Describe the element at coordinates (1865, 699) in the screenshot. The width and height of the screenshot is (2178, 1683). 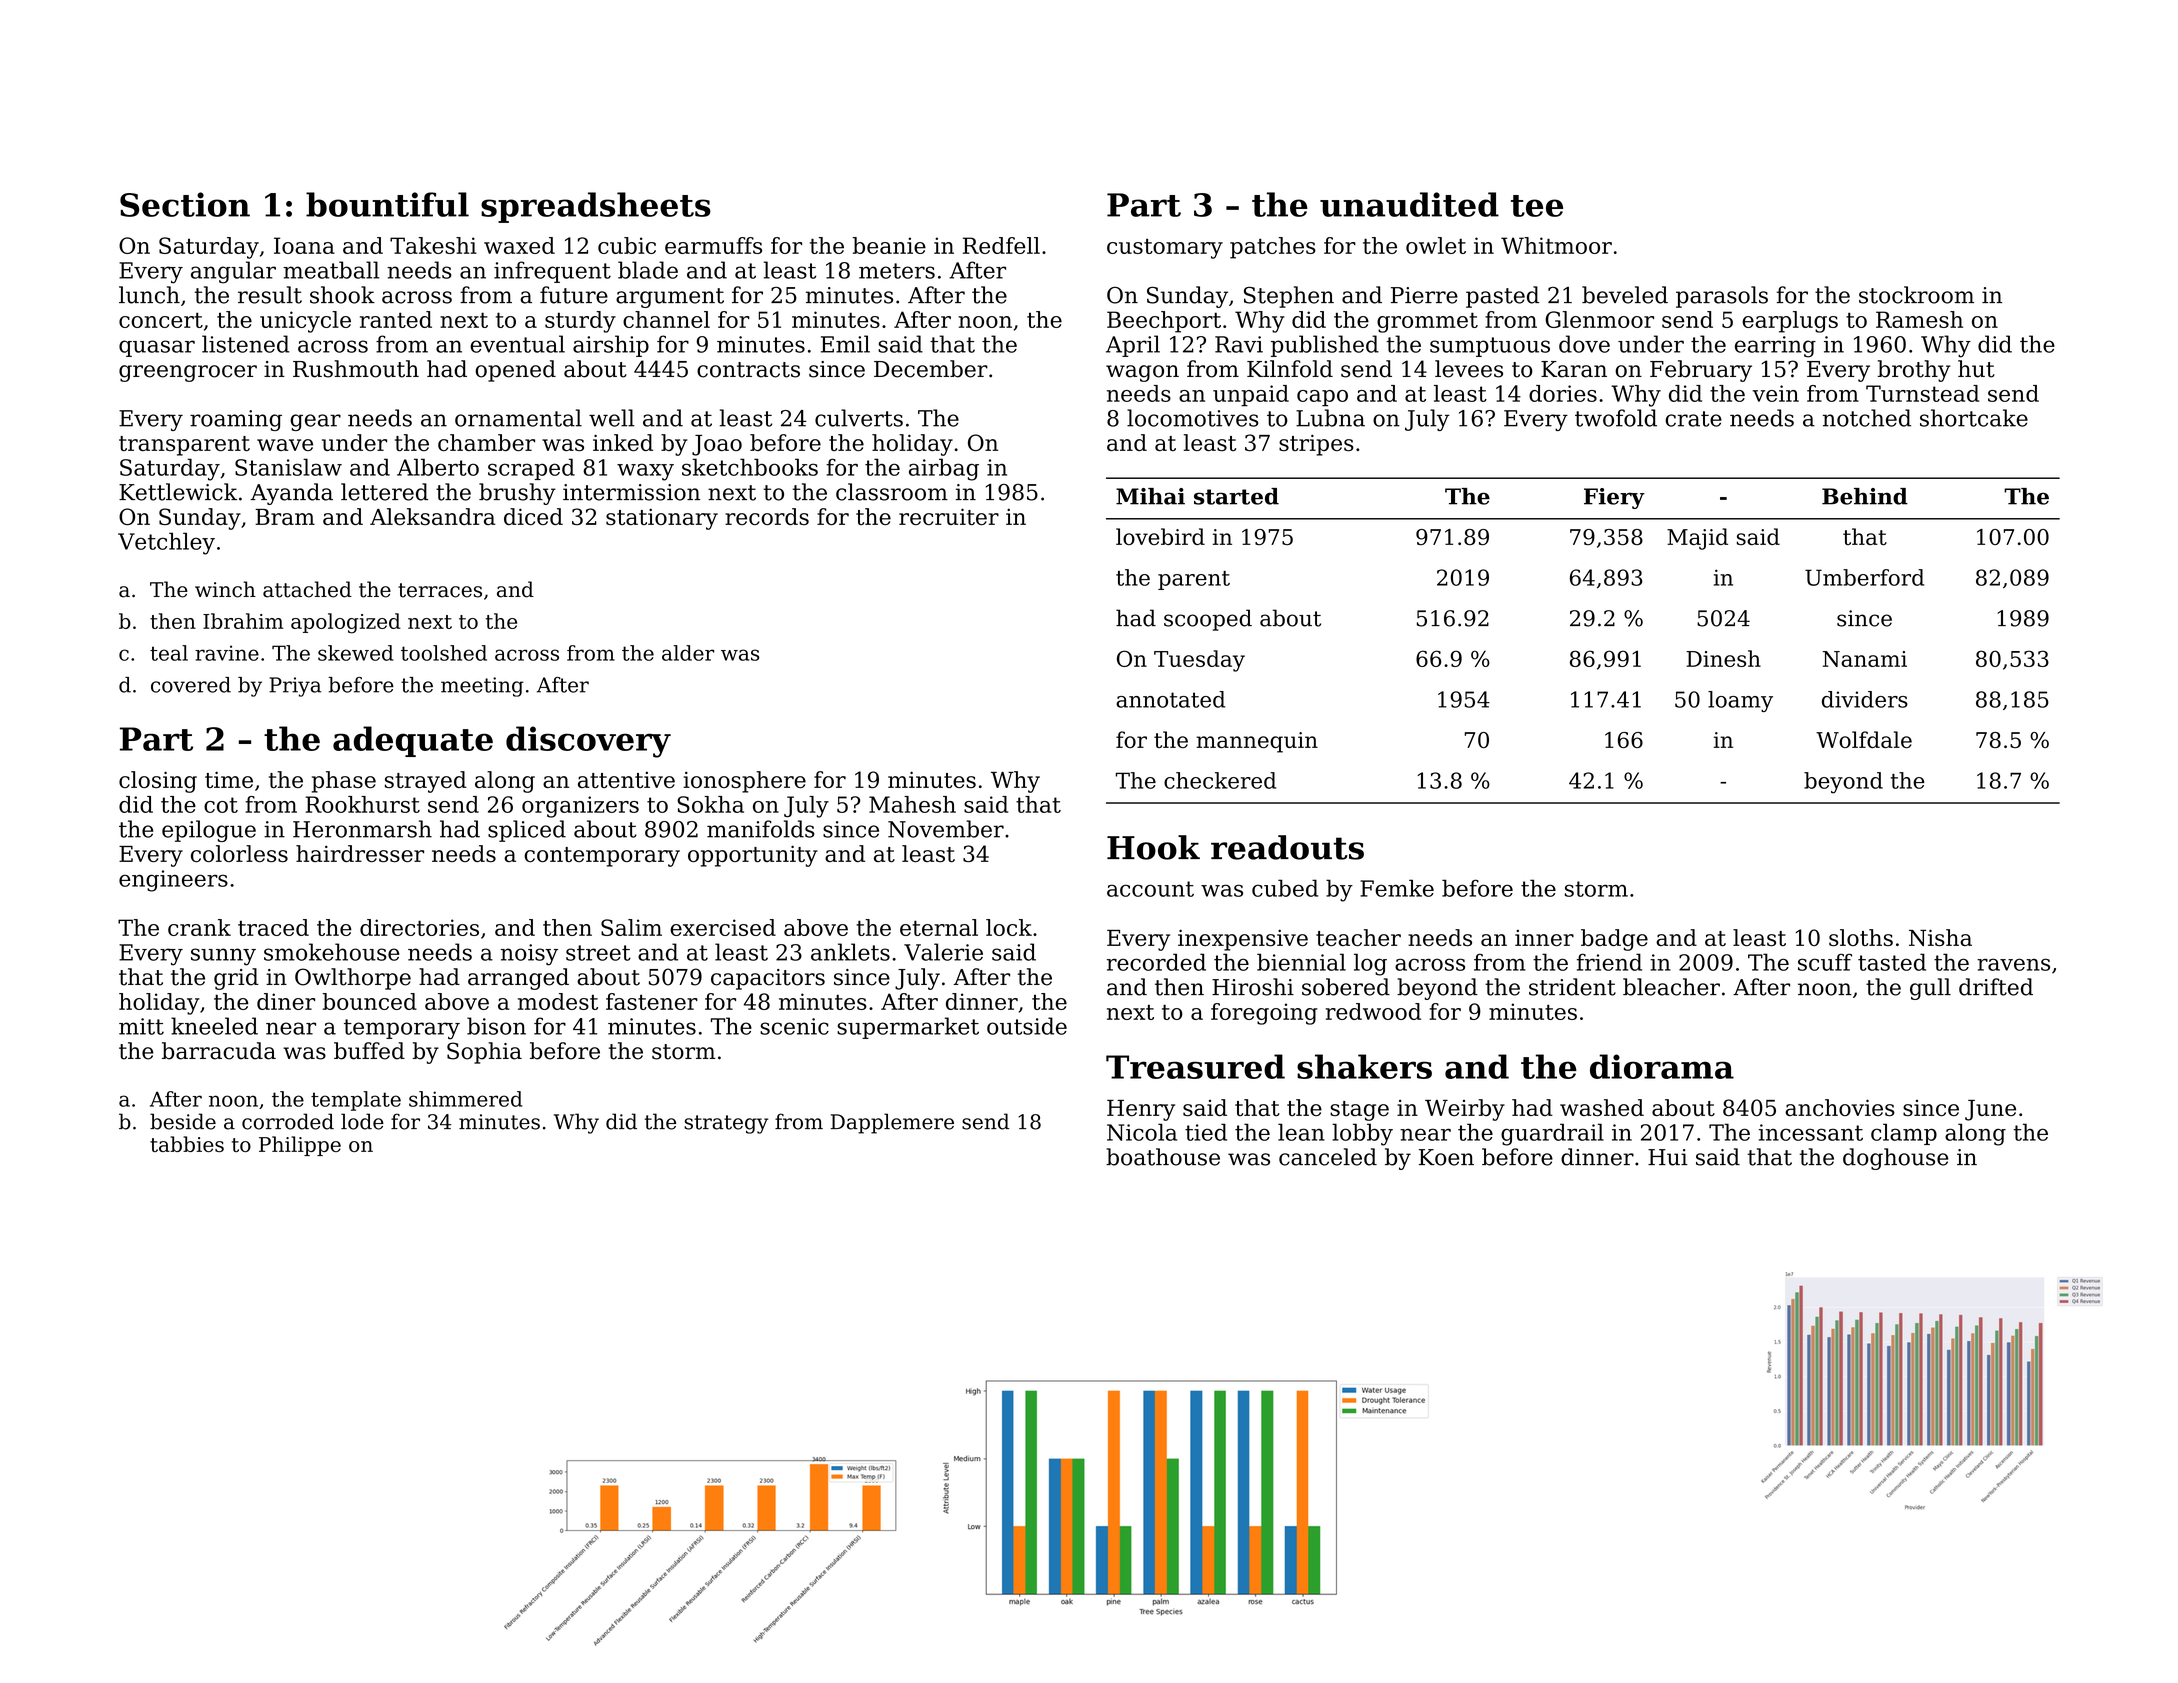
I see `dividers` at that location.
